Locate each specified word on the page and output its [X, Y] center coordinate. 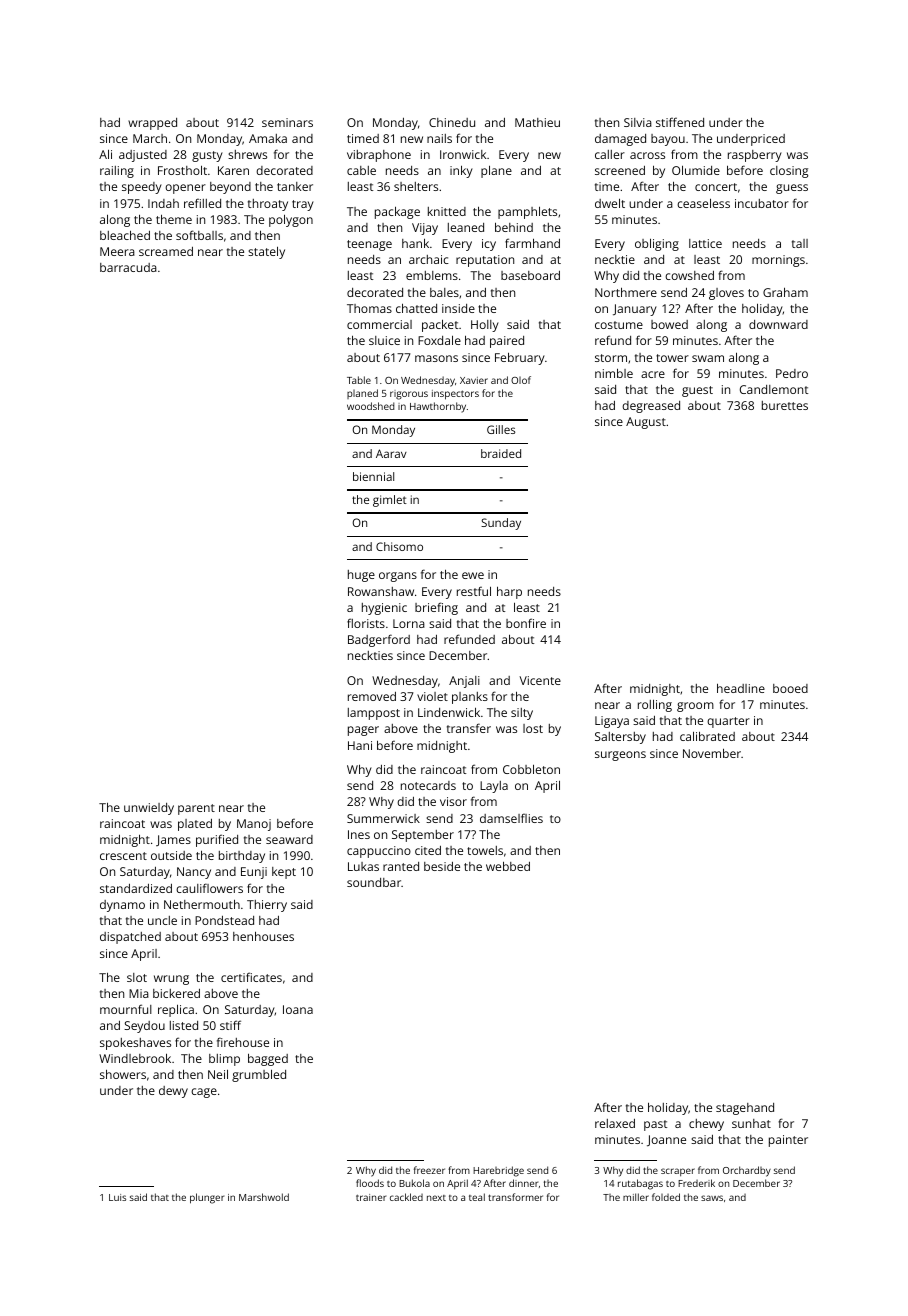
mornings [778, 261]
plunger [207, 1198]
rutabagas [640, 1184]
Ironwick [463, 154]
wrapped [152, 124]
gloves [726, 294]
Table [359, 380]
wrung [171, 980]
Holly [485, 326]
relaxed [615, 1123]
